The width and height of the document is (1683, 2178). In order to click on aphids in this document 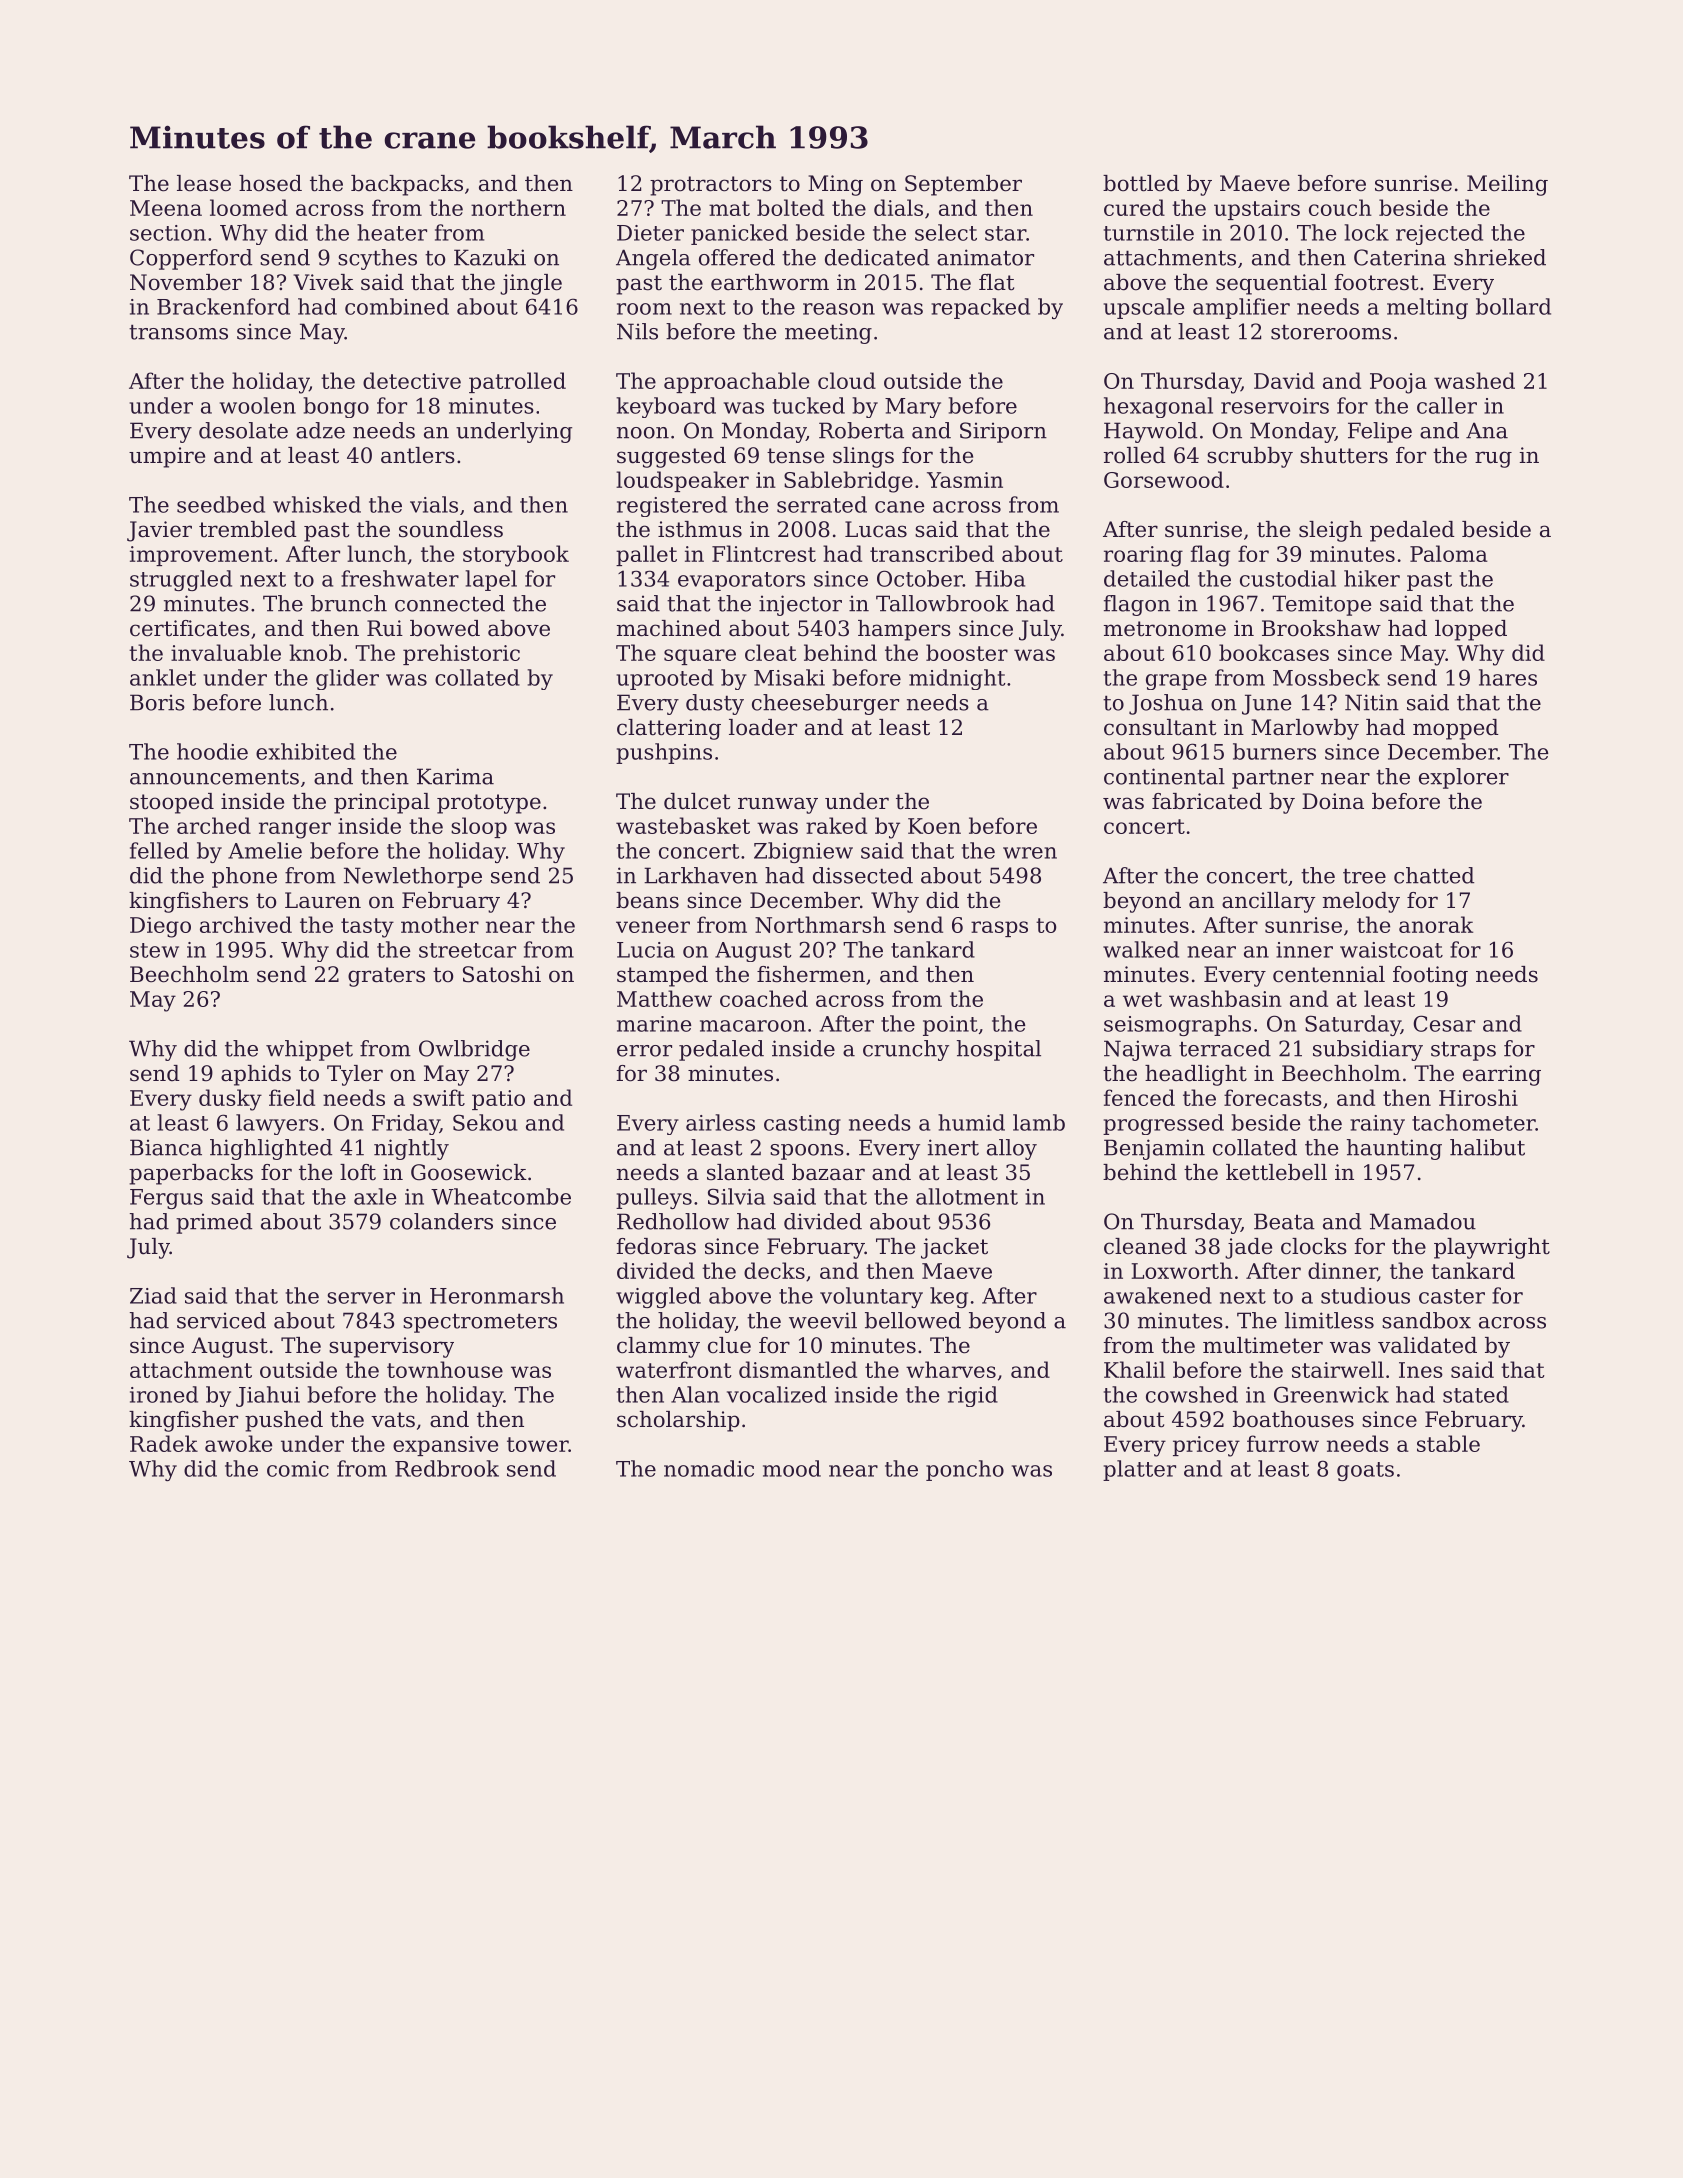, I will do `click(256, 1075)`.
